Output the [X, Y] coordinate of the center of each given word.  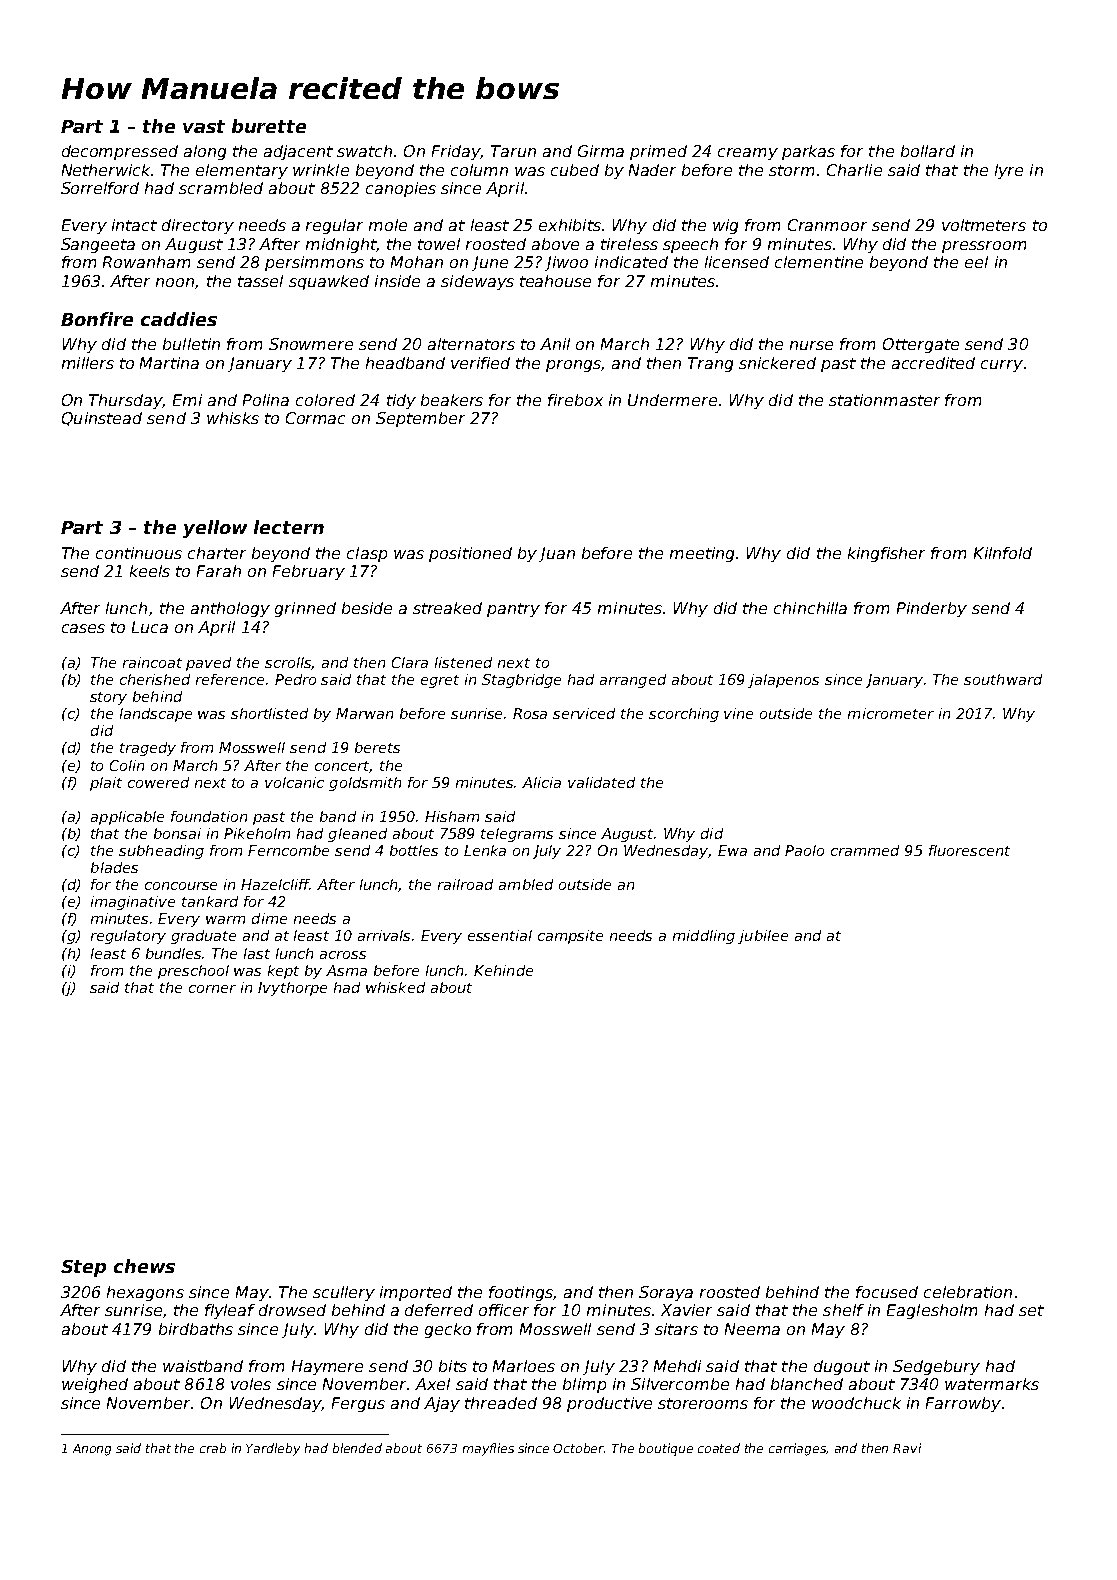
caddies [179, 319]
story [108, 698]
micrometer [891, 713]
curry [1002, 366]
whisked [395, 987]
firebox [575, 400]
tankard [210, 901]
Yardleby [273, 1449]
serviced [584, 713]
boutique [666, 1449]
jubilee [763, 937]
